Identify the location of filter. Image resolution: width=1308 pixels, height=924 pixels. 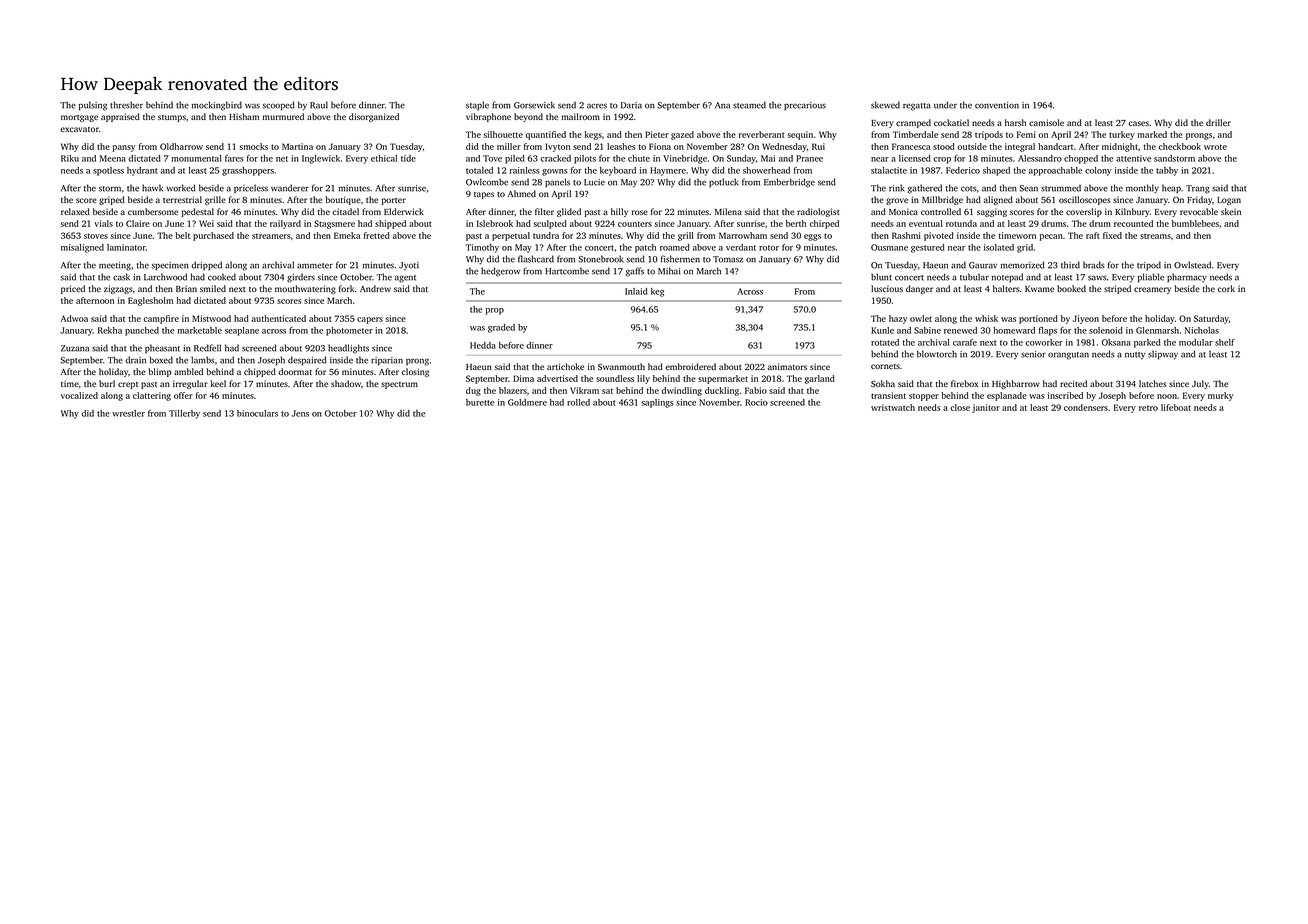
(544, 211).
